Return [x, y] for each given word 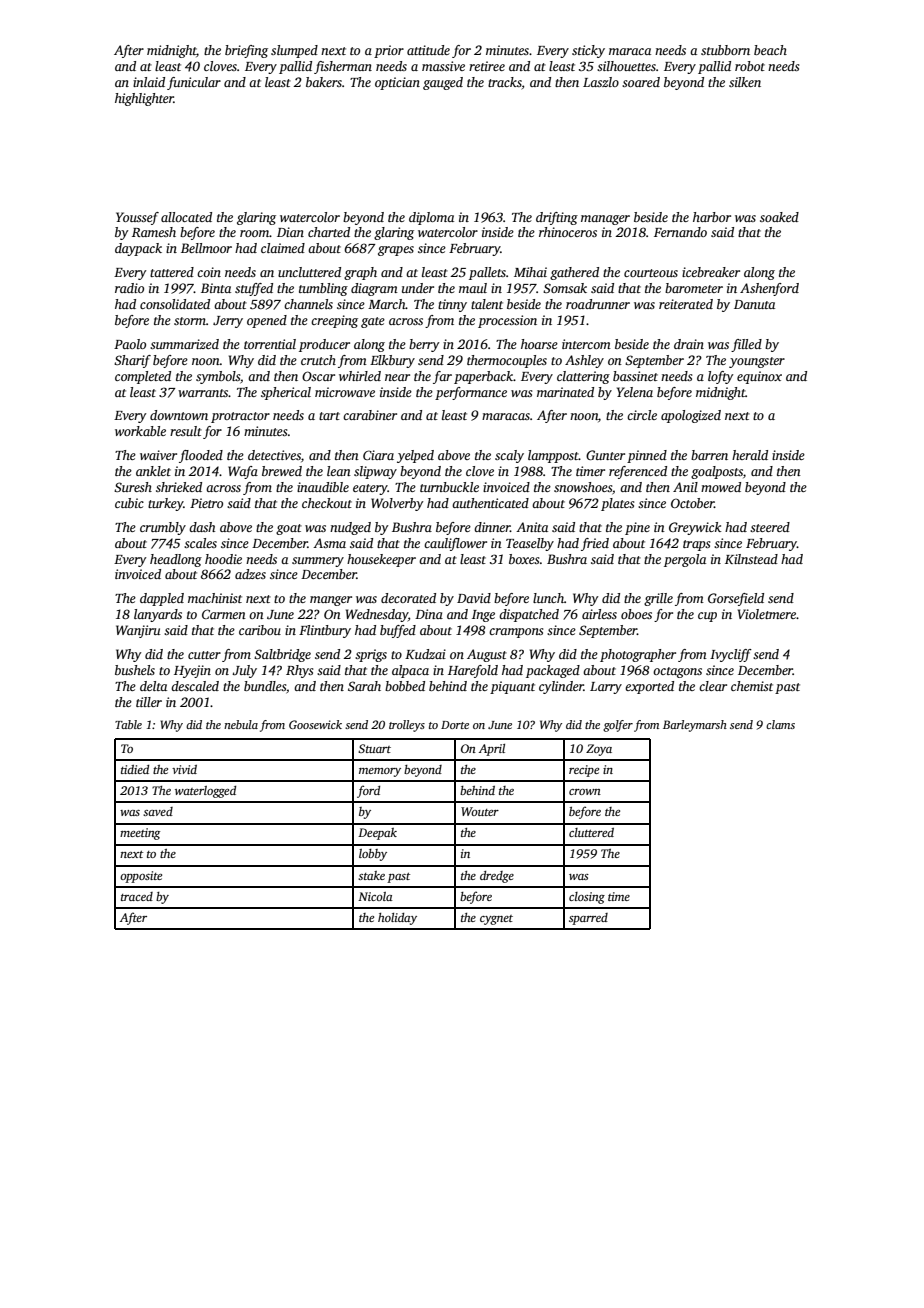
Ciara [378, 455]
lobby [373, 855]
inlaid [149, 82]
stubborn [725, 50]
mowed [721, 487]
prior [389, 51]
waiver [158, 455]
